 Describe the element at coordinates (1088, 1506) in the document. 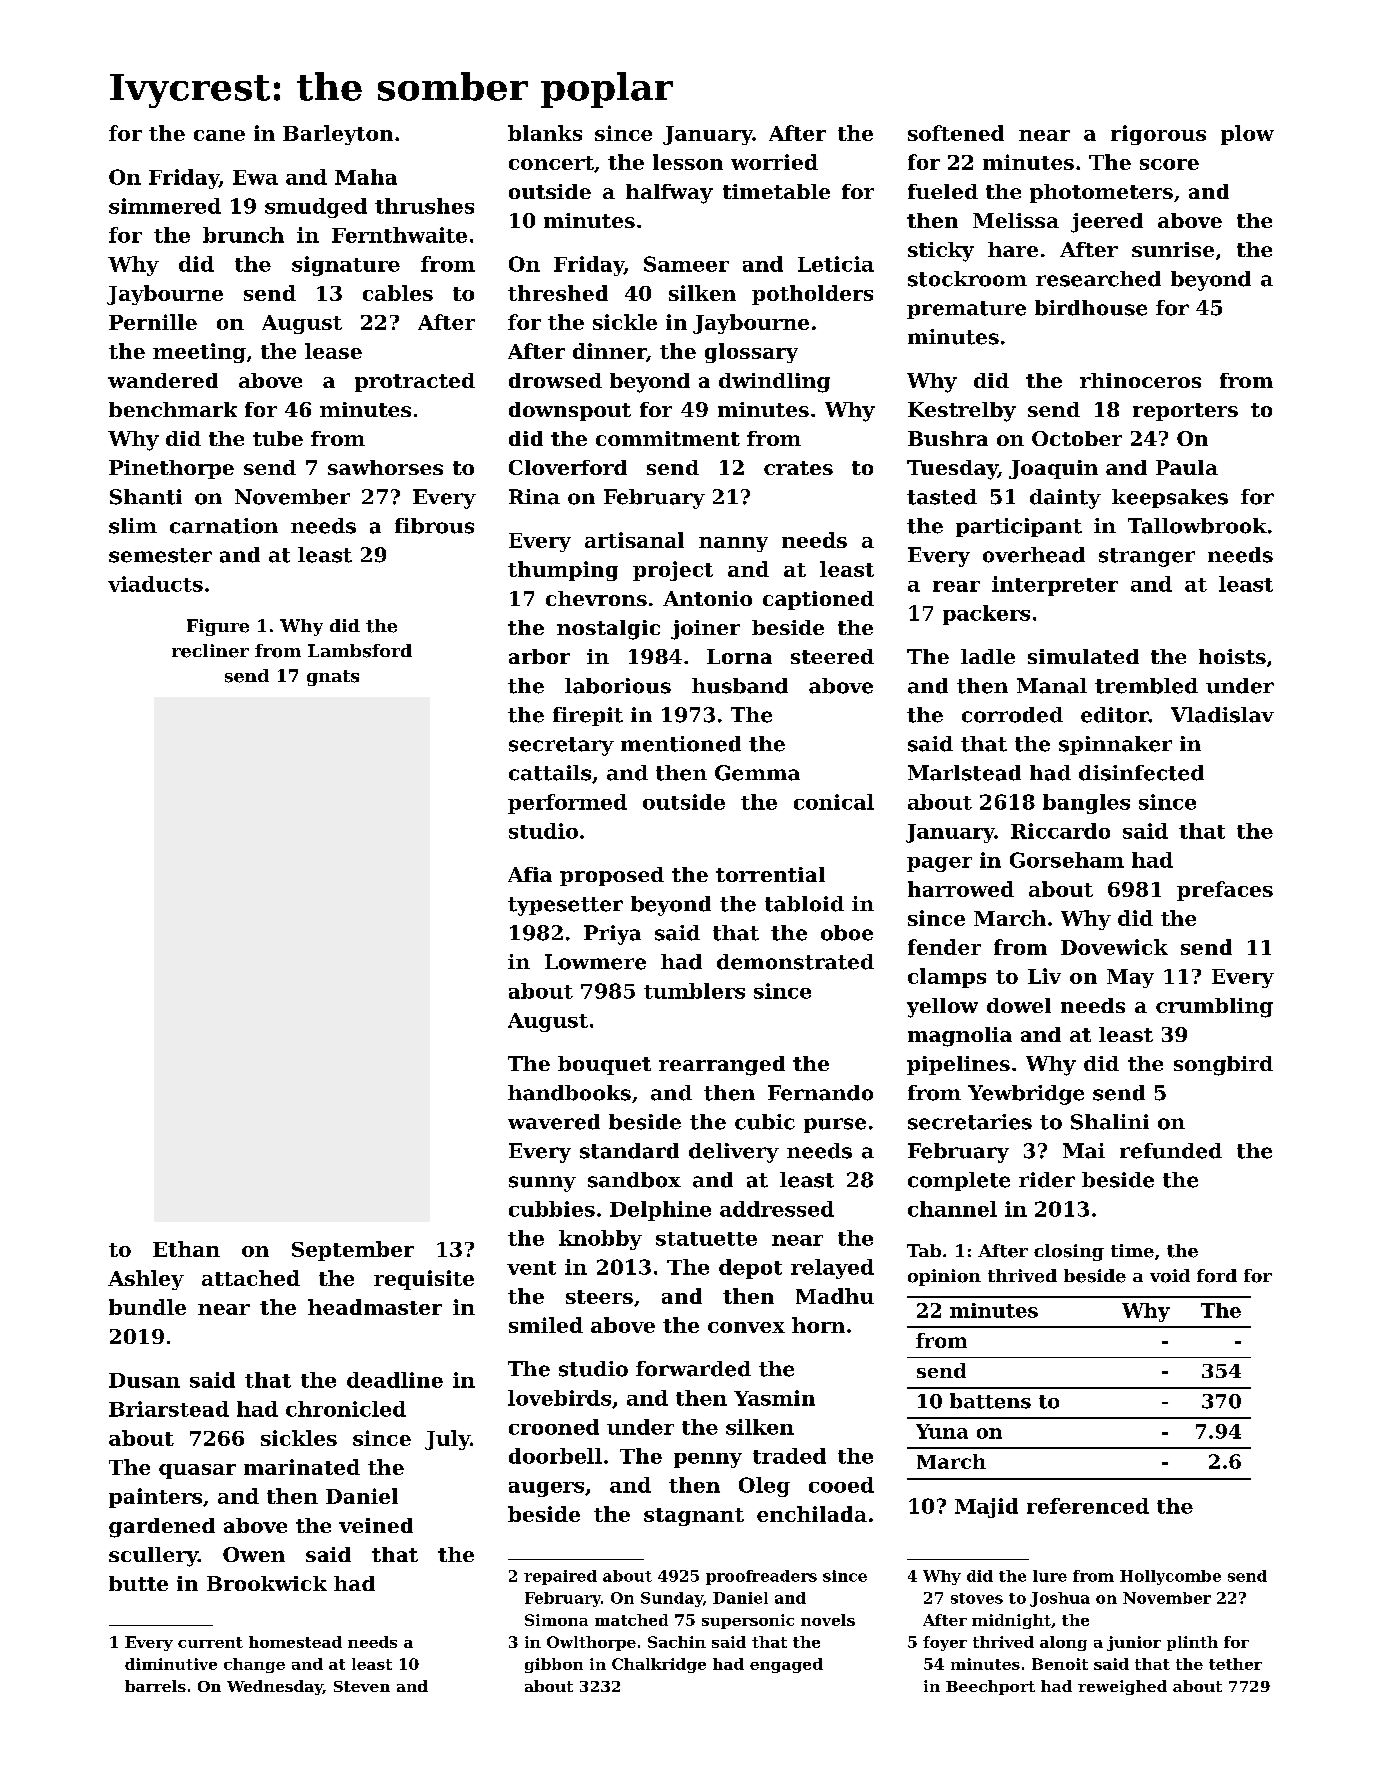

I see `referenced` at that location.
